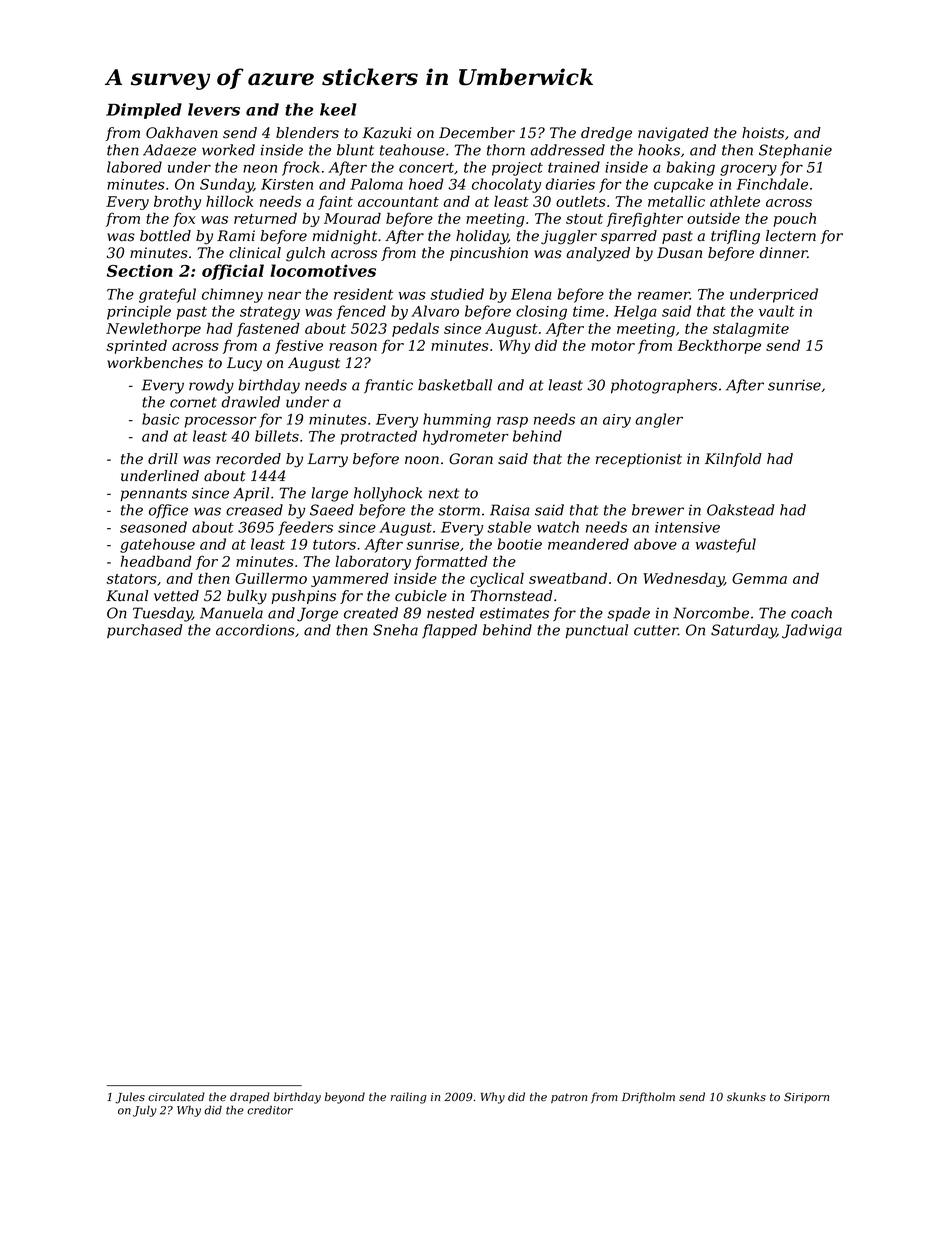  Describe the element at coordinates (386, 133) in the document. I see `Kazuki` at that location.
